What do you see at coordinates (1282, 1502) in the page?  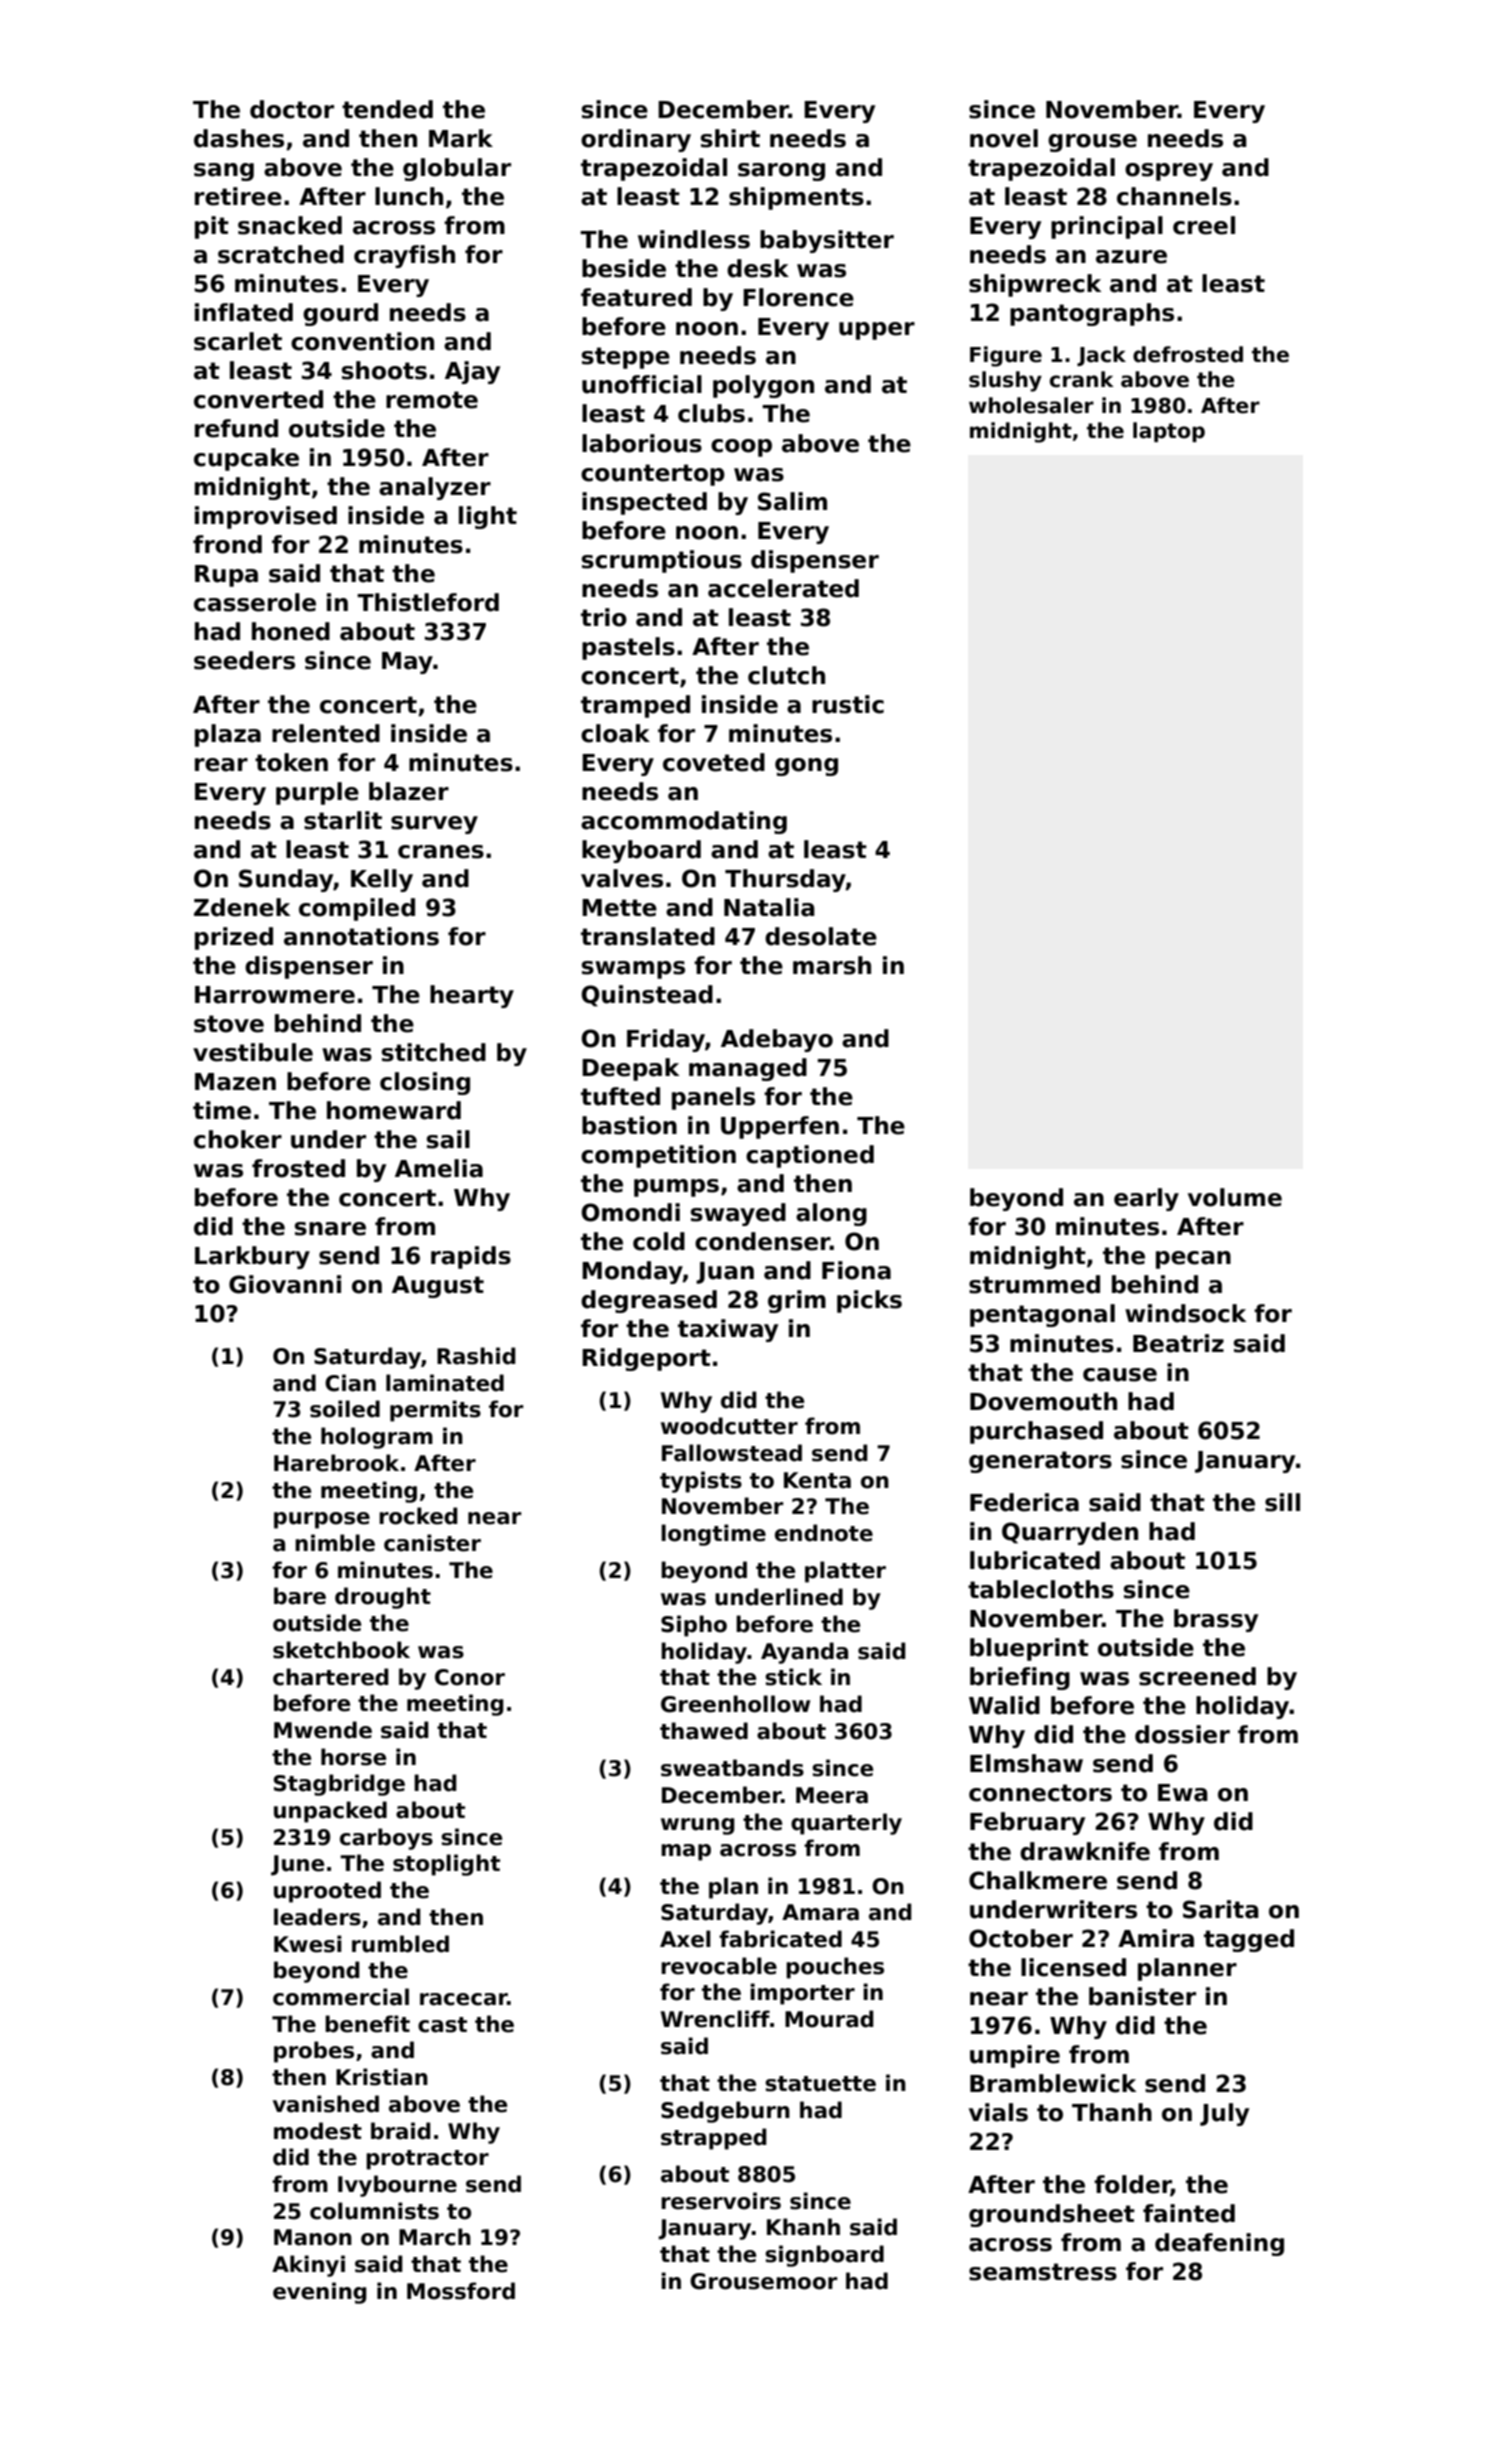 I see `sill` at bounding box center [1282, 1502].
